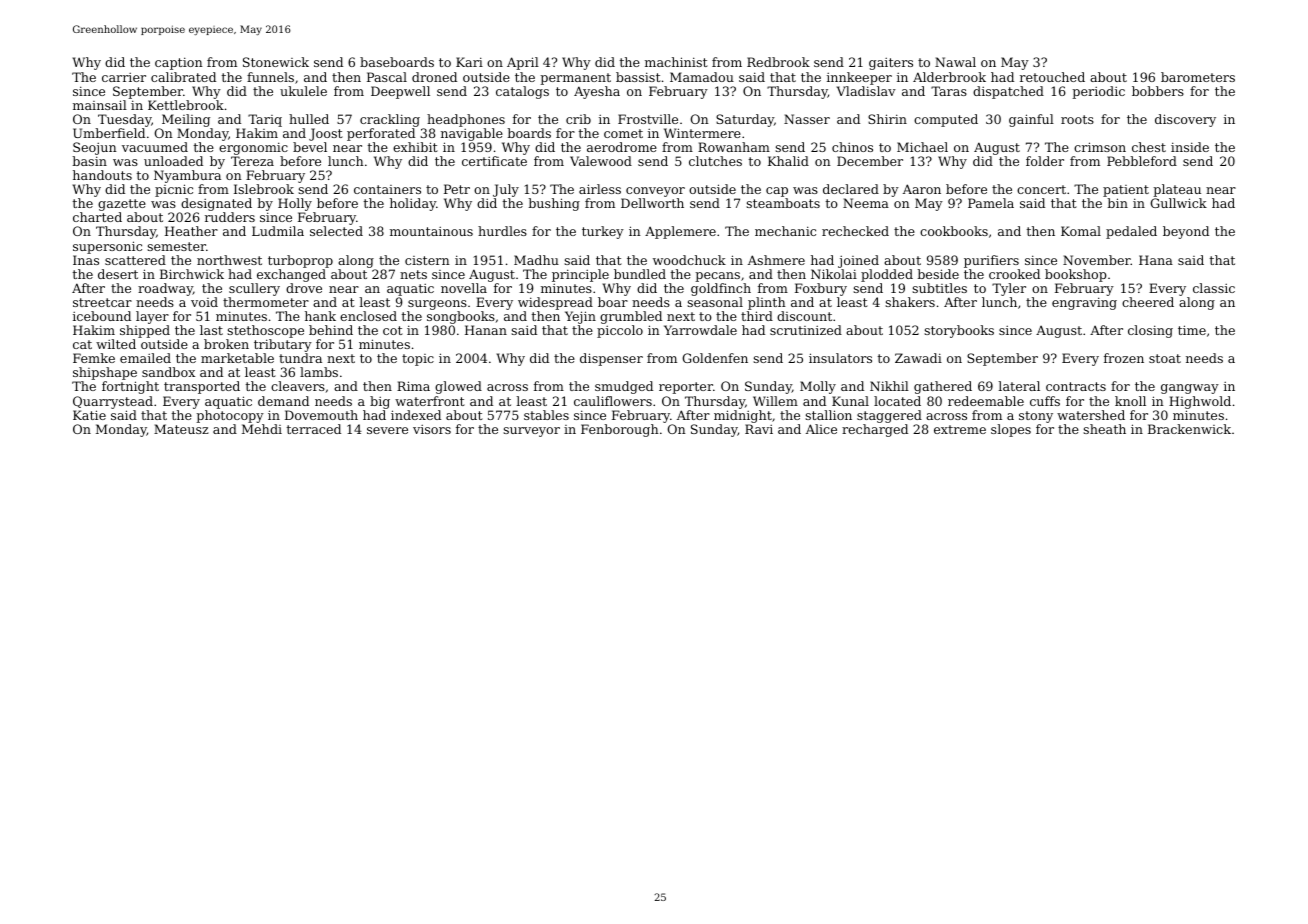 The width and height of the screenshot is (1308, 924). Describe the element at coordinates (469, 62) in the screenshot. I see `Kari` at that location.
